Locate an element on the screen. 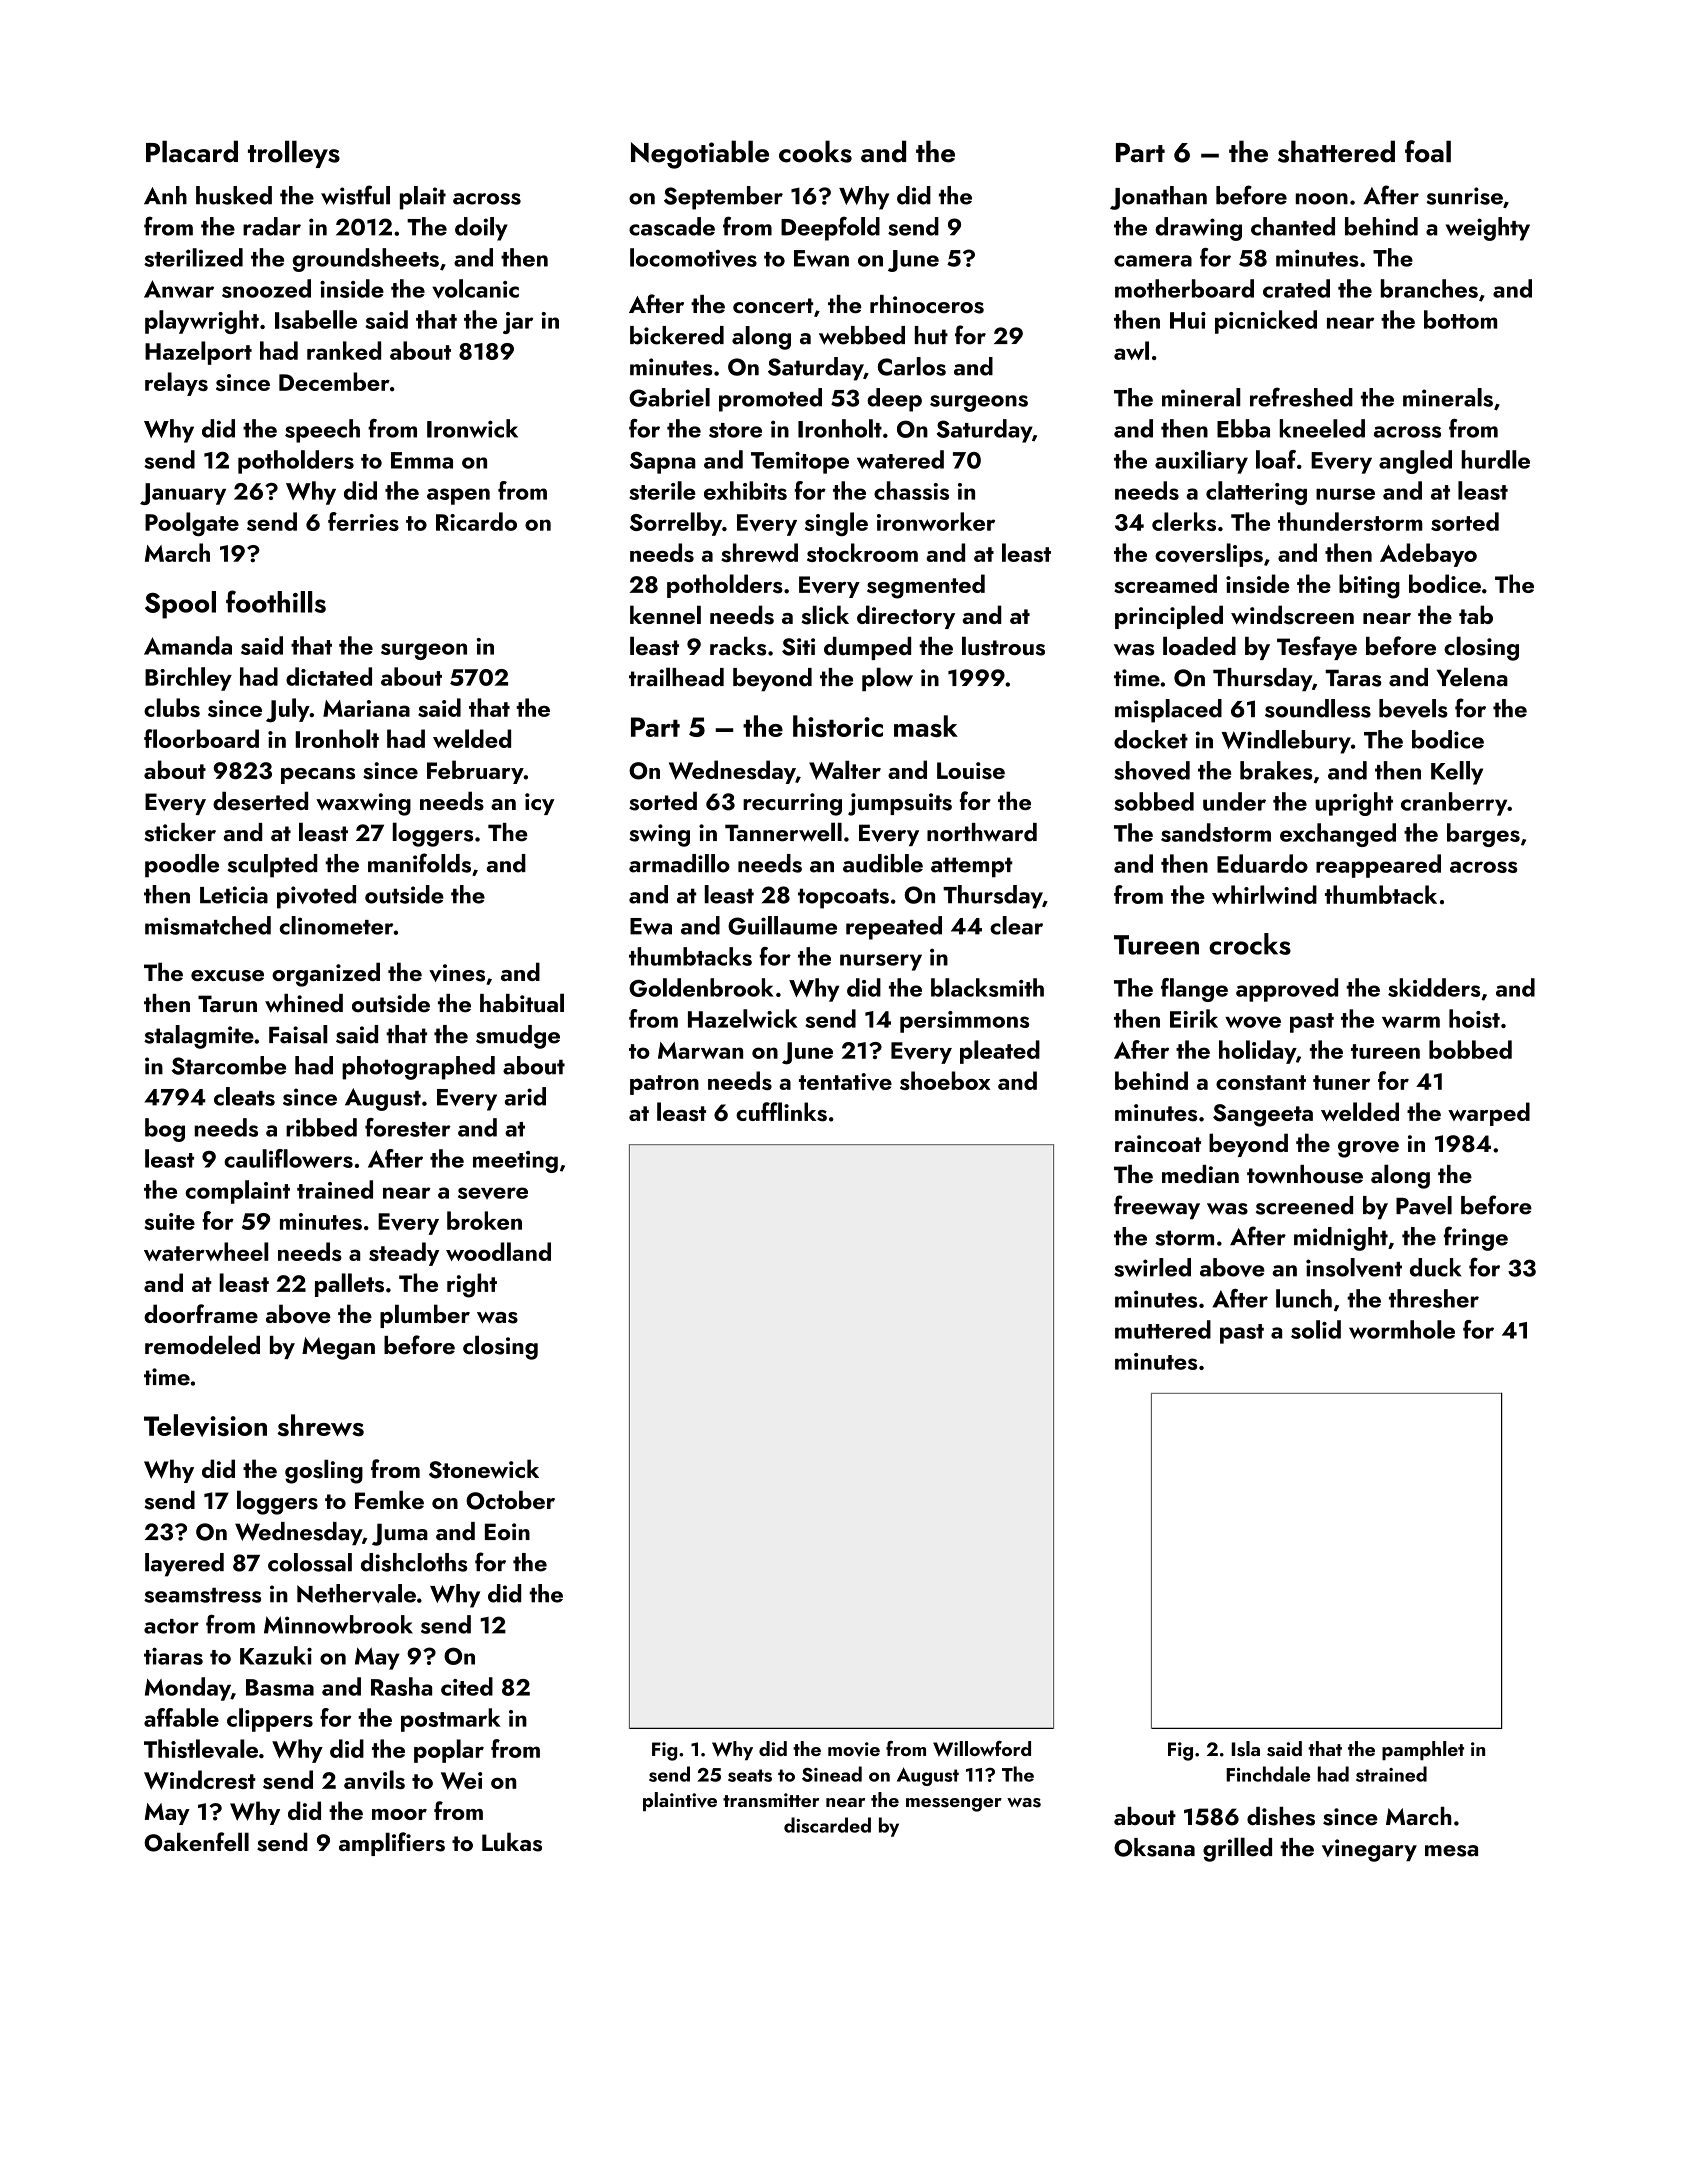 The image size is (1683, 2178). Carlos is located at coordinates (912, 366).
